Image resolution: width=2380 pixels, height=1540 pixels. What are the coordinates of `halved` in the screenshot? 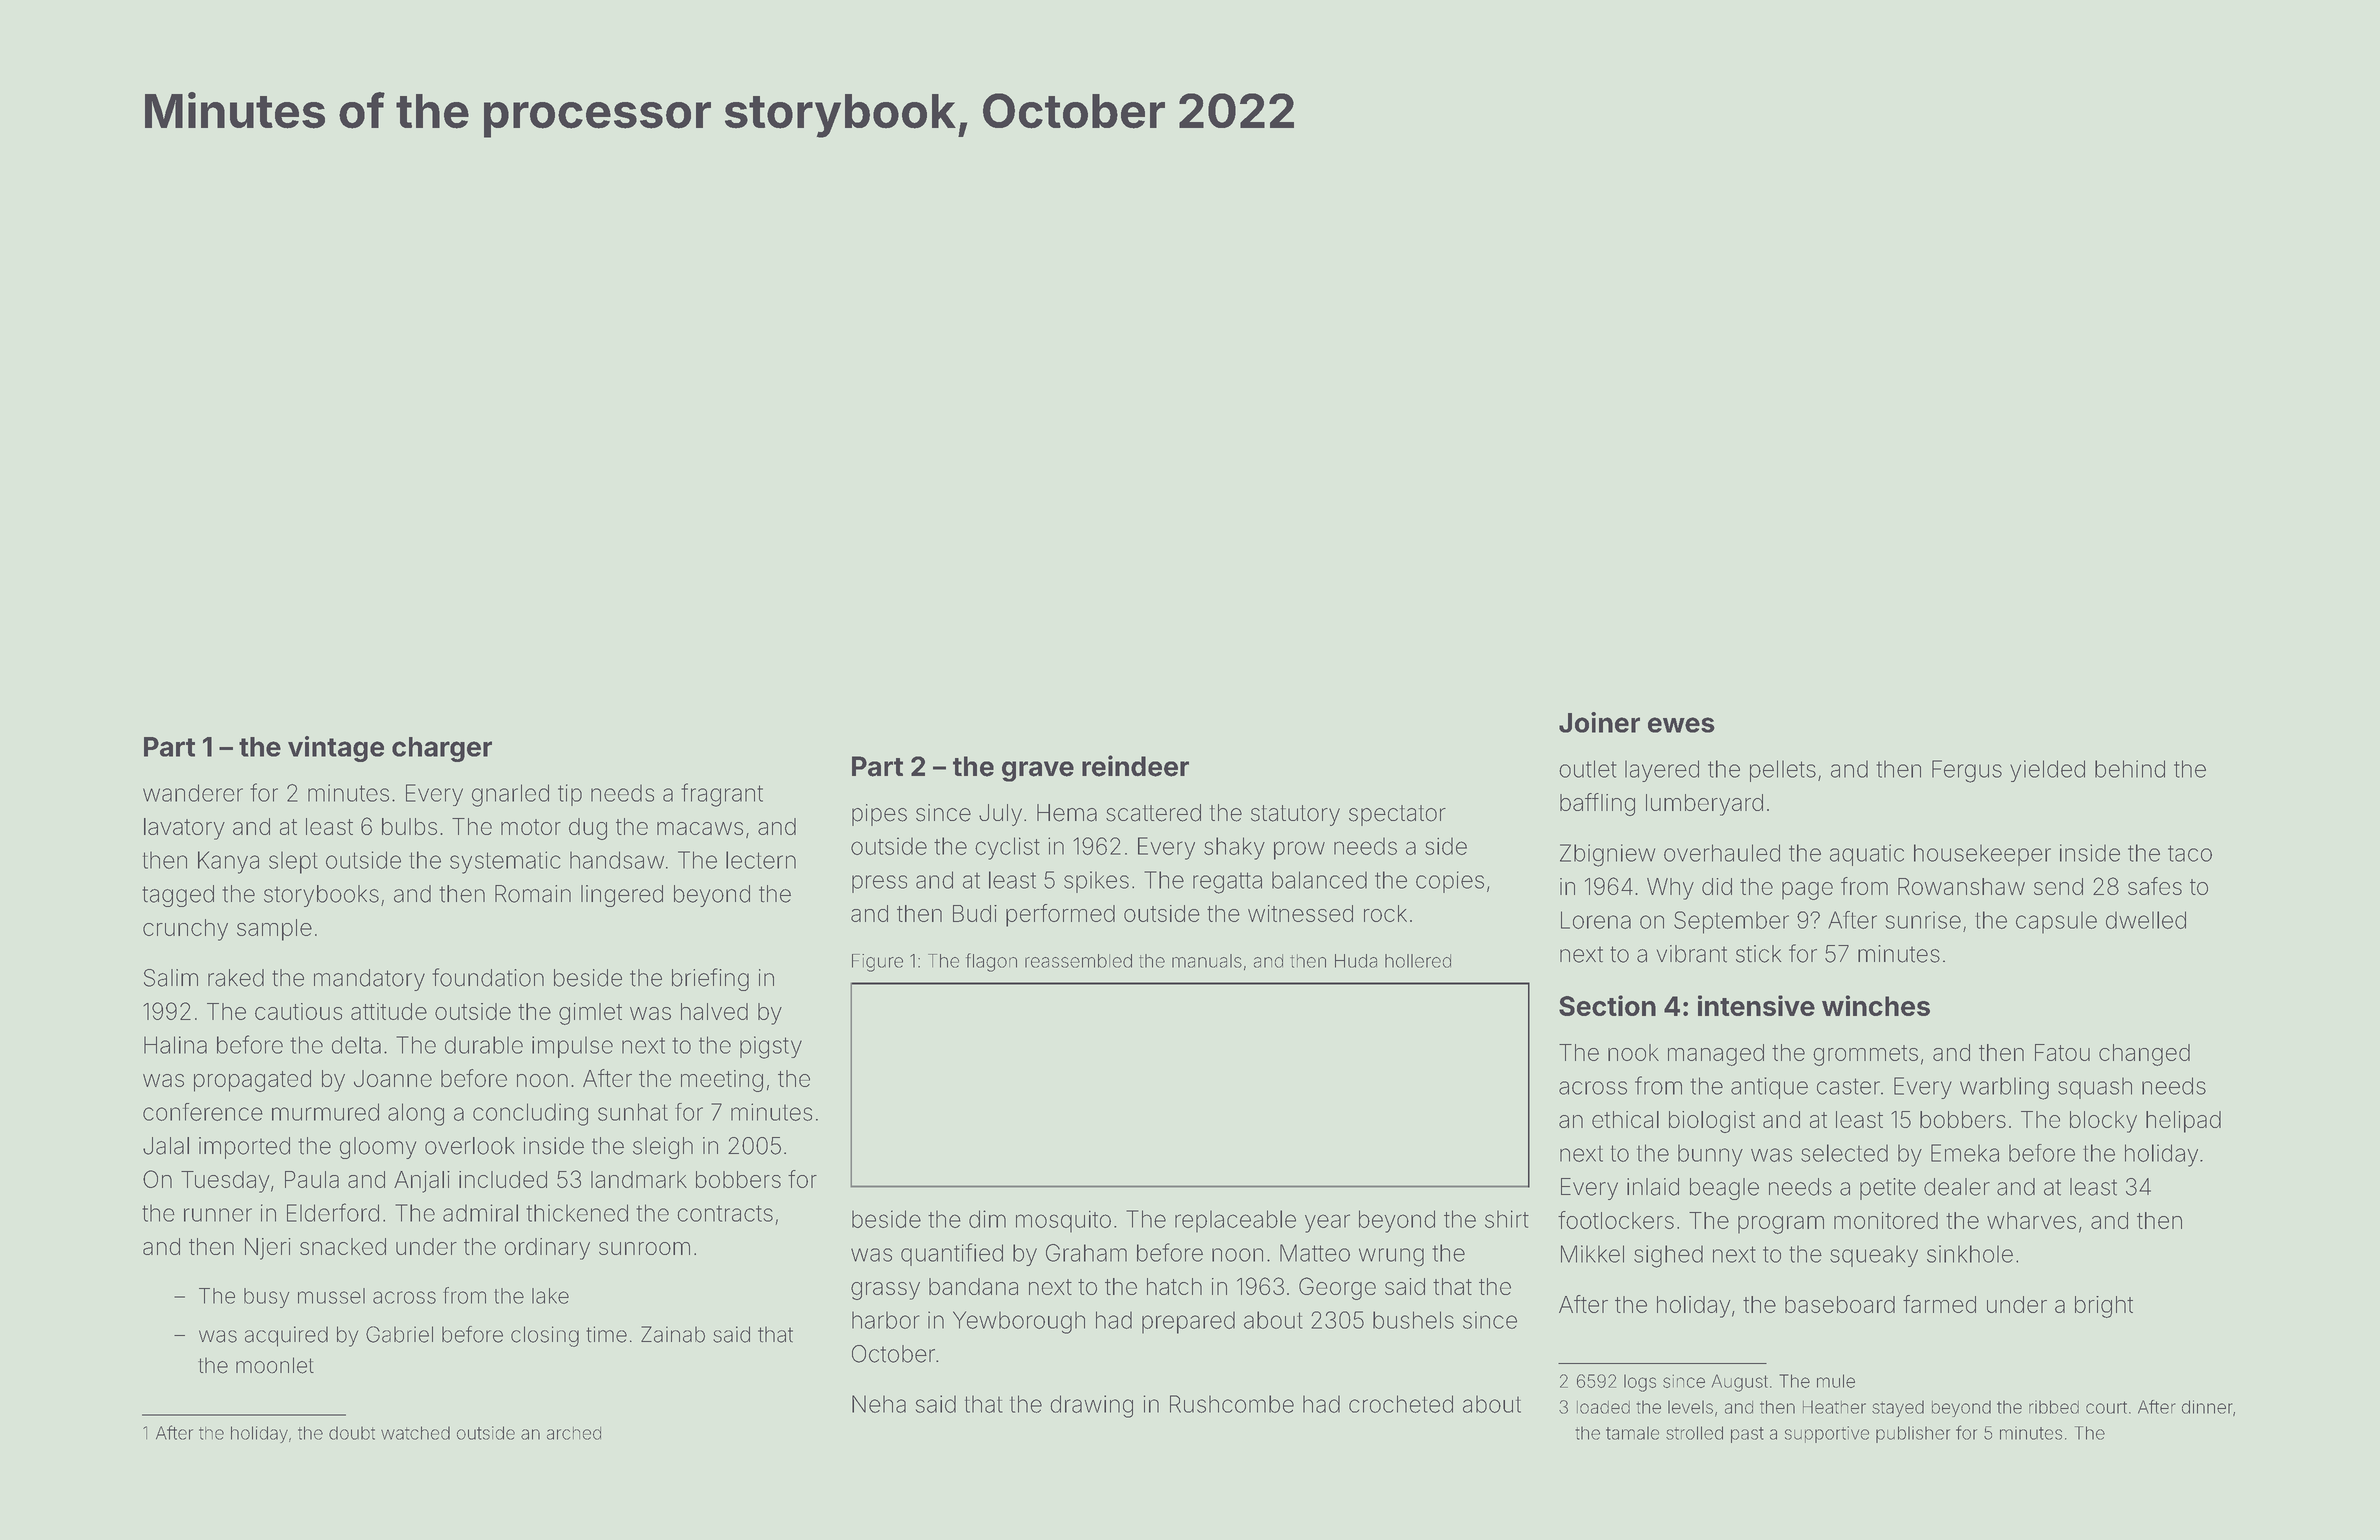 It's located at (714, 1011).
